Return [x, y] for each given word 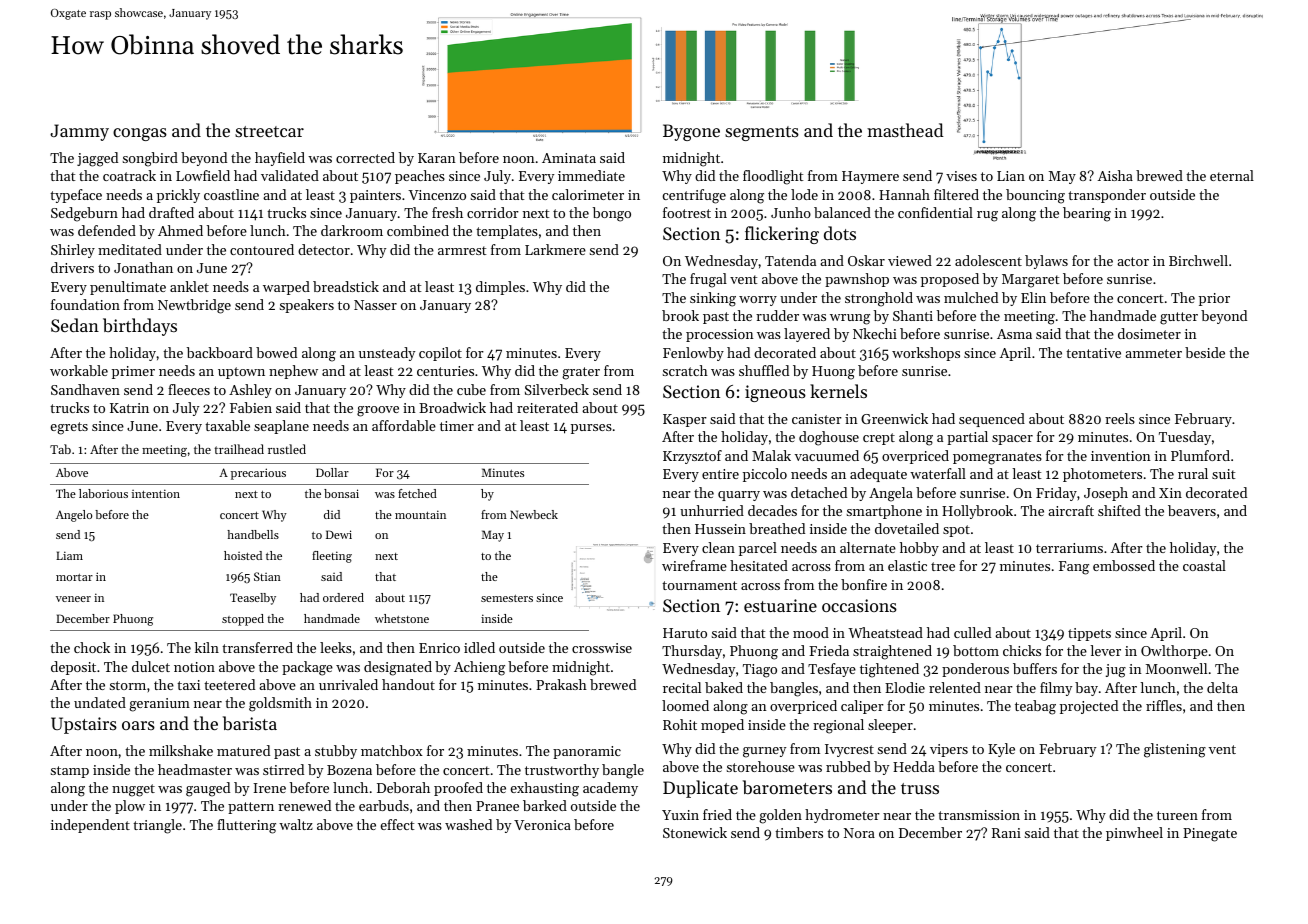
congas [140, 134]
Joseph [1106, 494]
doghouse [829, 438]
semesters [507, 598]
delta [1222, 687]
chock [92, 647]
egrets [69, 428]
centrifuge [694, 196]
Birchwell [1198, 260]
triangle [157, 826]
